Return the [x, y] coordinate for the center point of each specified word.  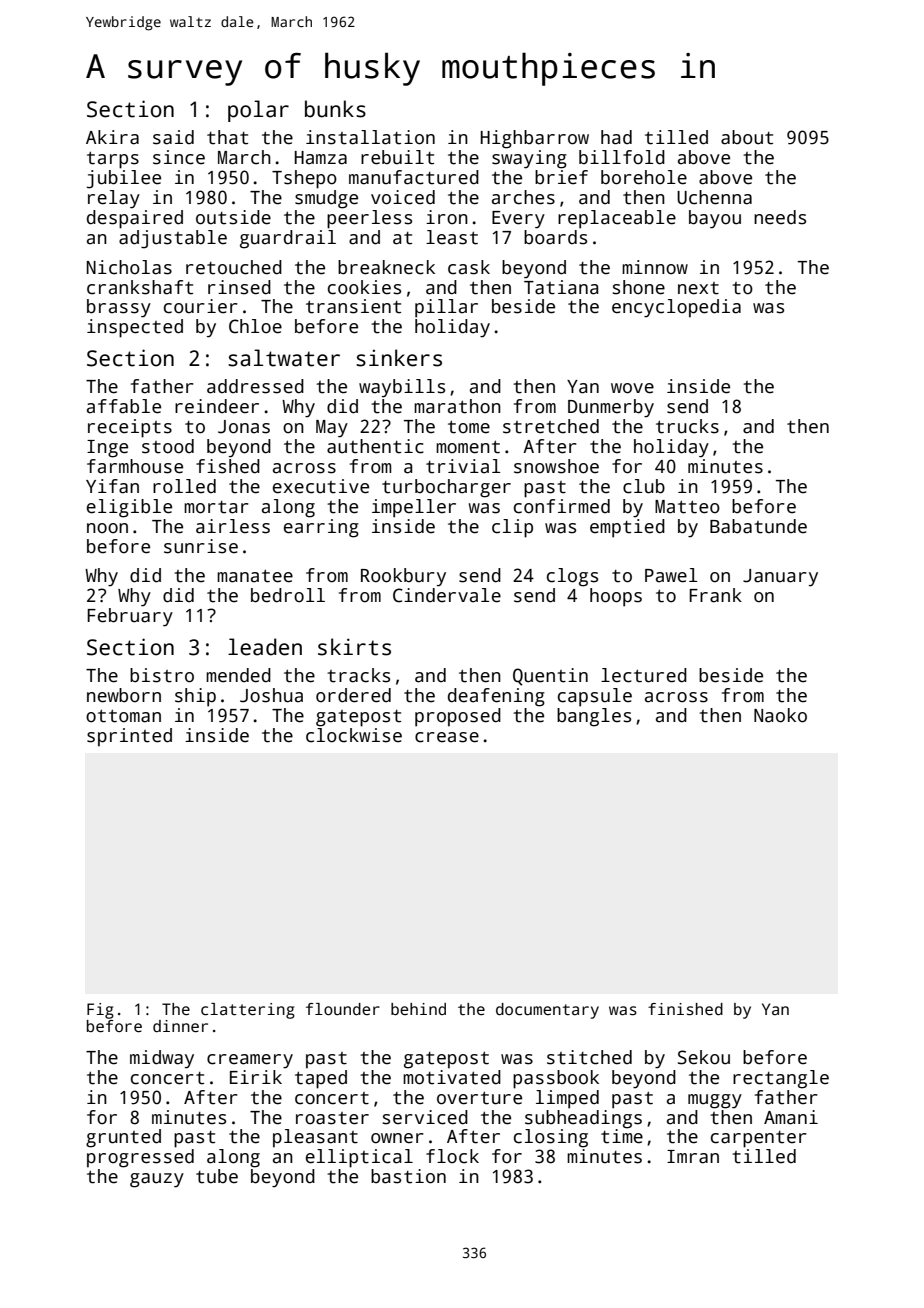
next [698, 288]
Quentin [550, 677]
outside [233, 217]
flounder [343, 1009]
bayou [715, 219]
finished [685, 1009]
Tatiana [561, 287]
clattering [248, 1011]
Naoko [780, 715]
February [130, 617]
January [780, 578]
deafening [496, 697]
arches [523, 197]
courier [201, 306]
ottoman [123, 716]
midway [162, 1059]
